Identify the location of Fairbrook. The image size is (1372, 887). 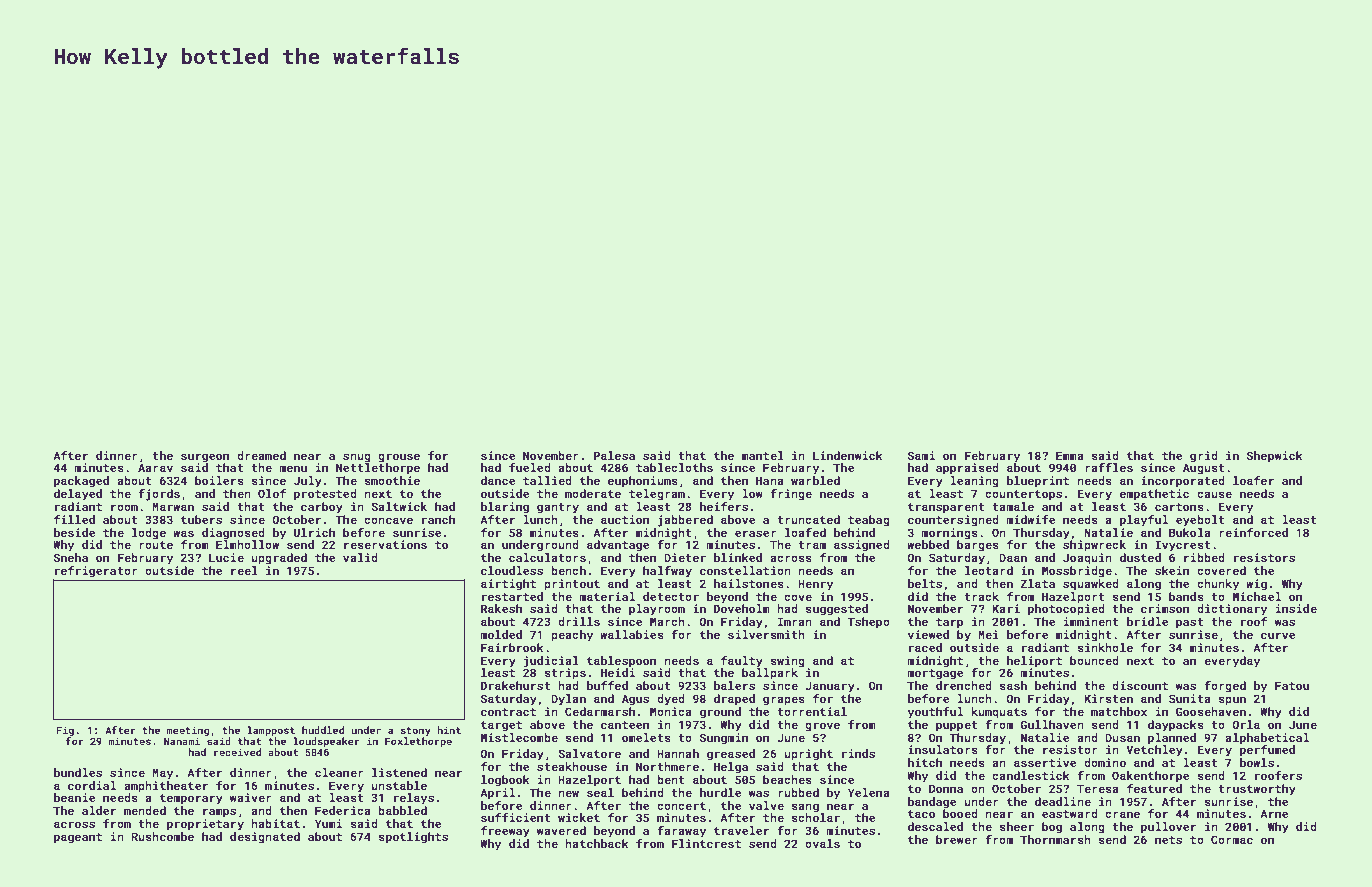
(512, 647).
